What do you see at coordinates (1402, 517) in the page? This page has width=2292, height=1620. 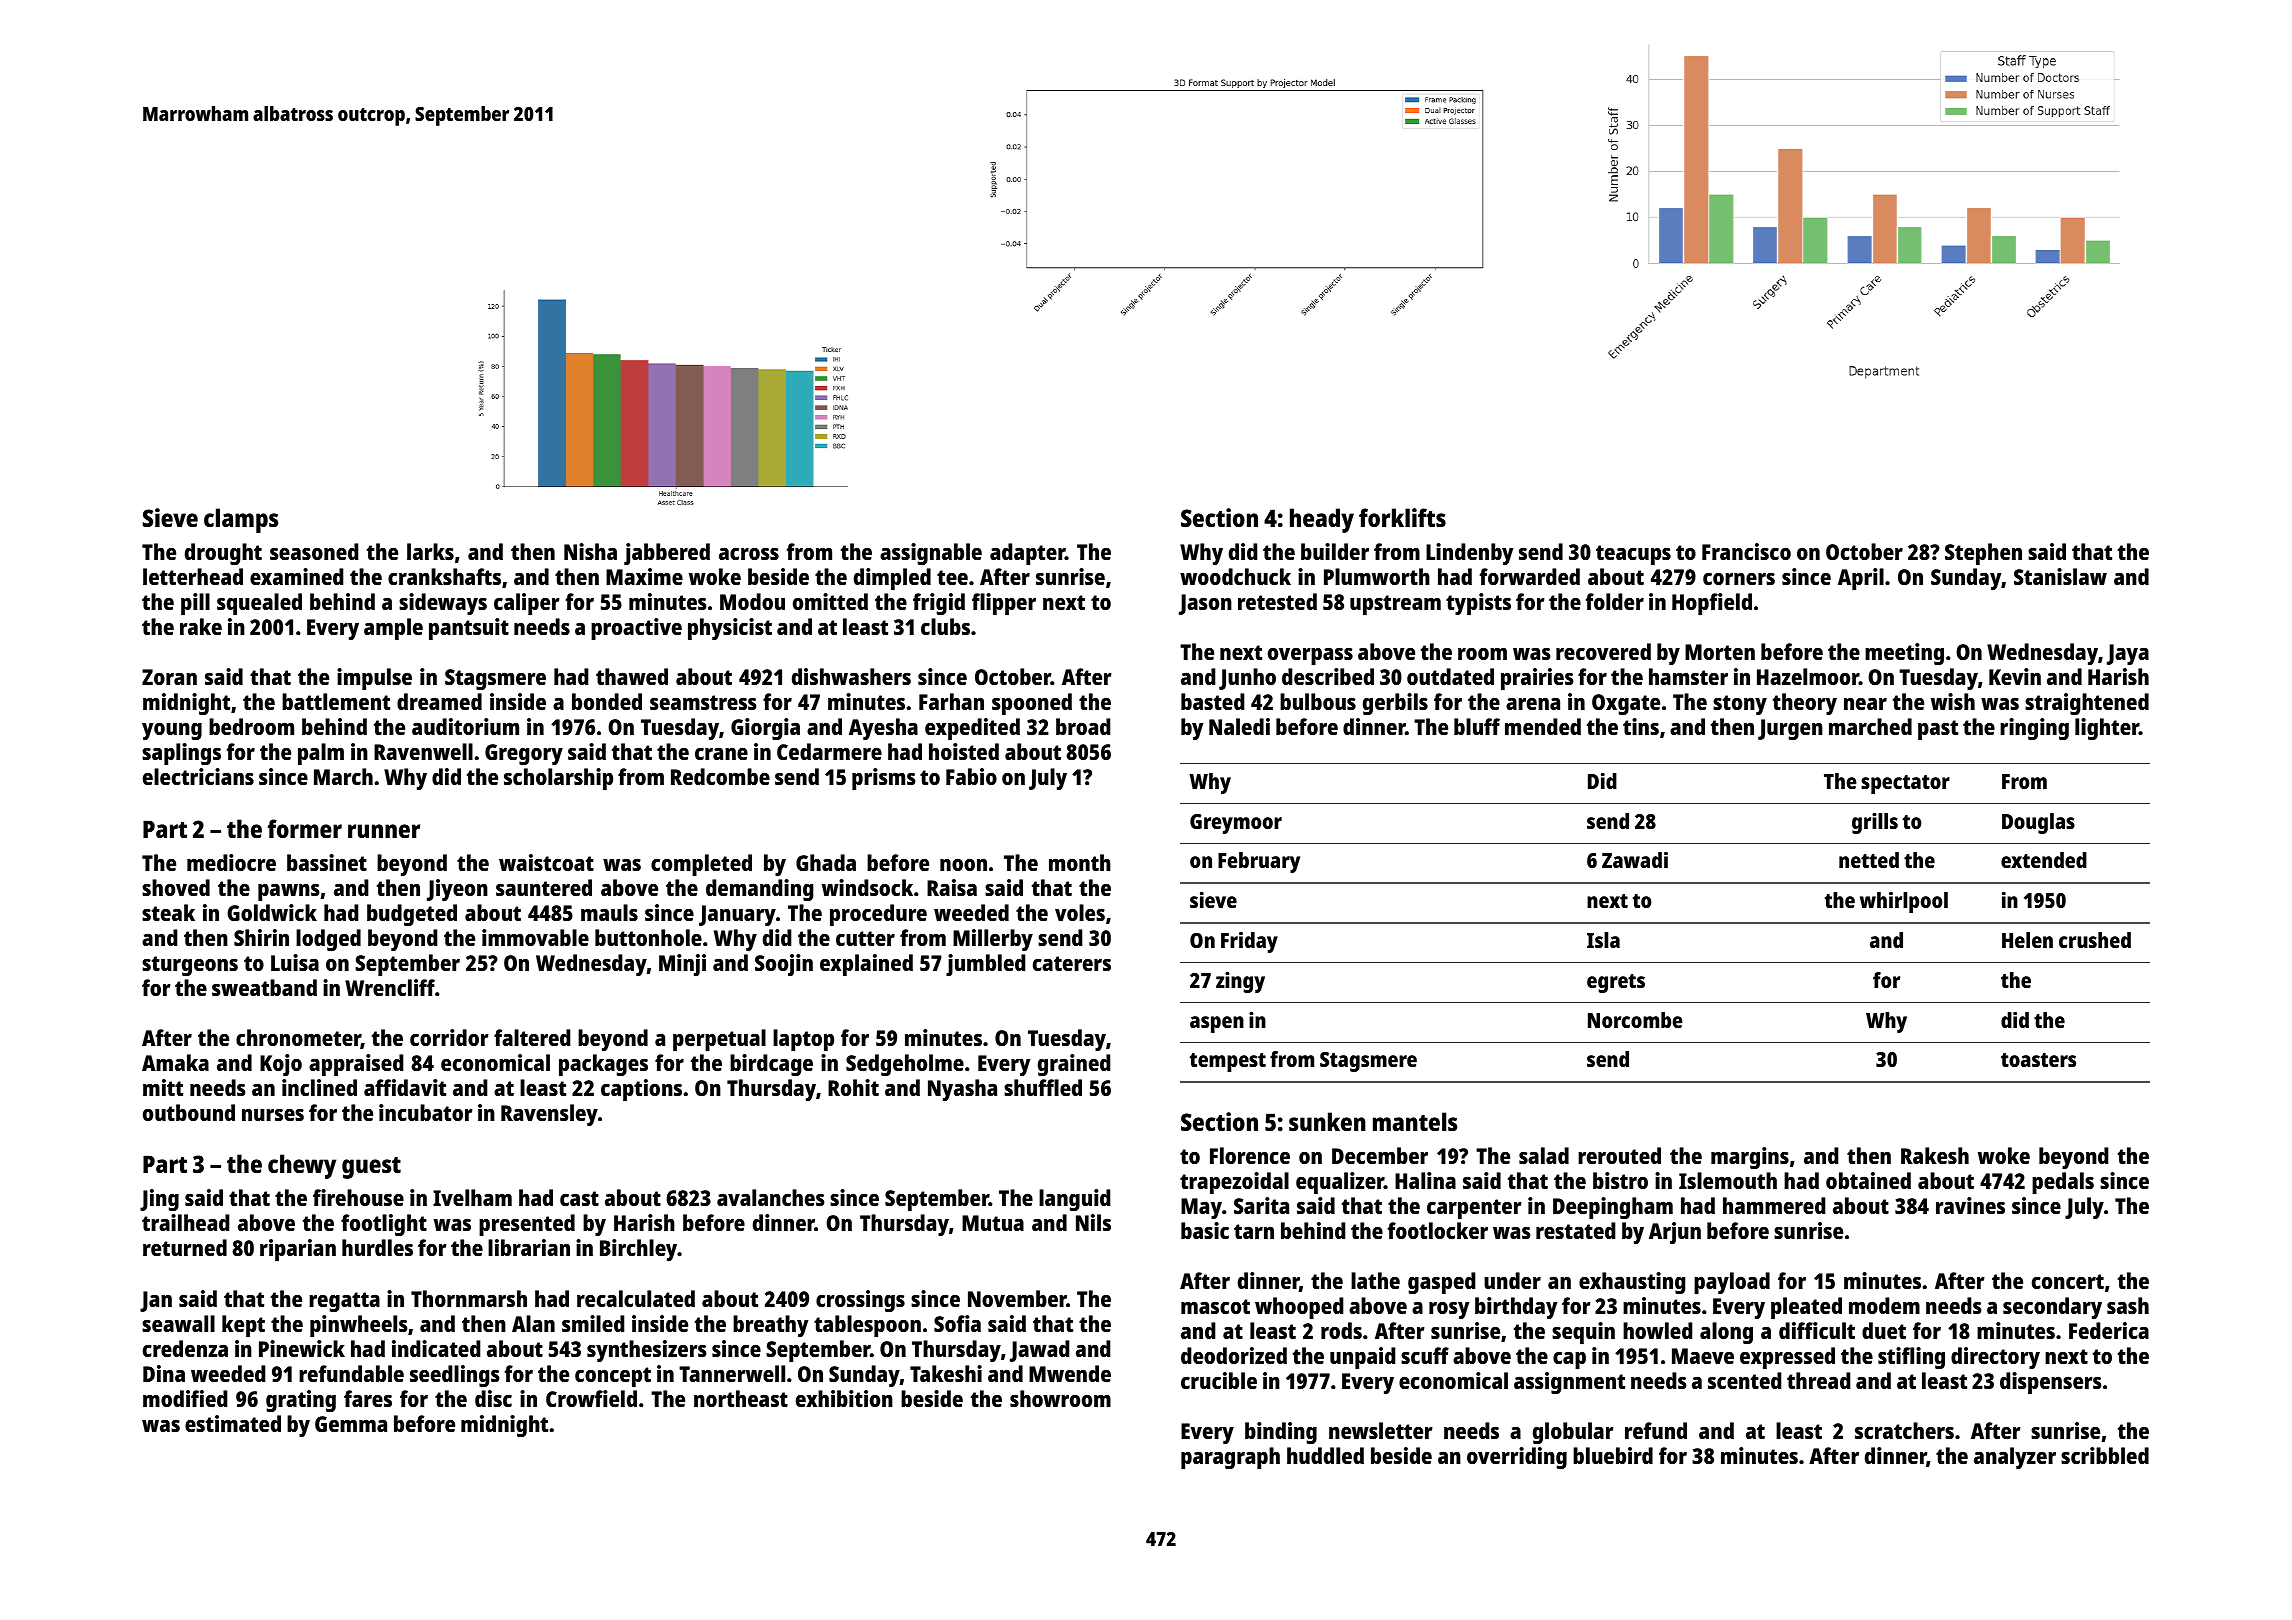 I see `forklifts` at bounding box center [1402, 517].
